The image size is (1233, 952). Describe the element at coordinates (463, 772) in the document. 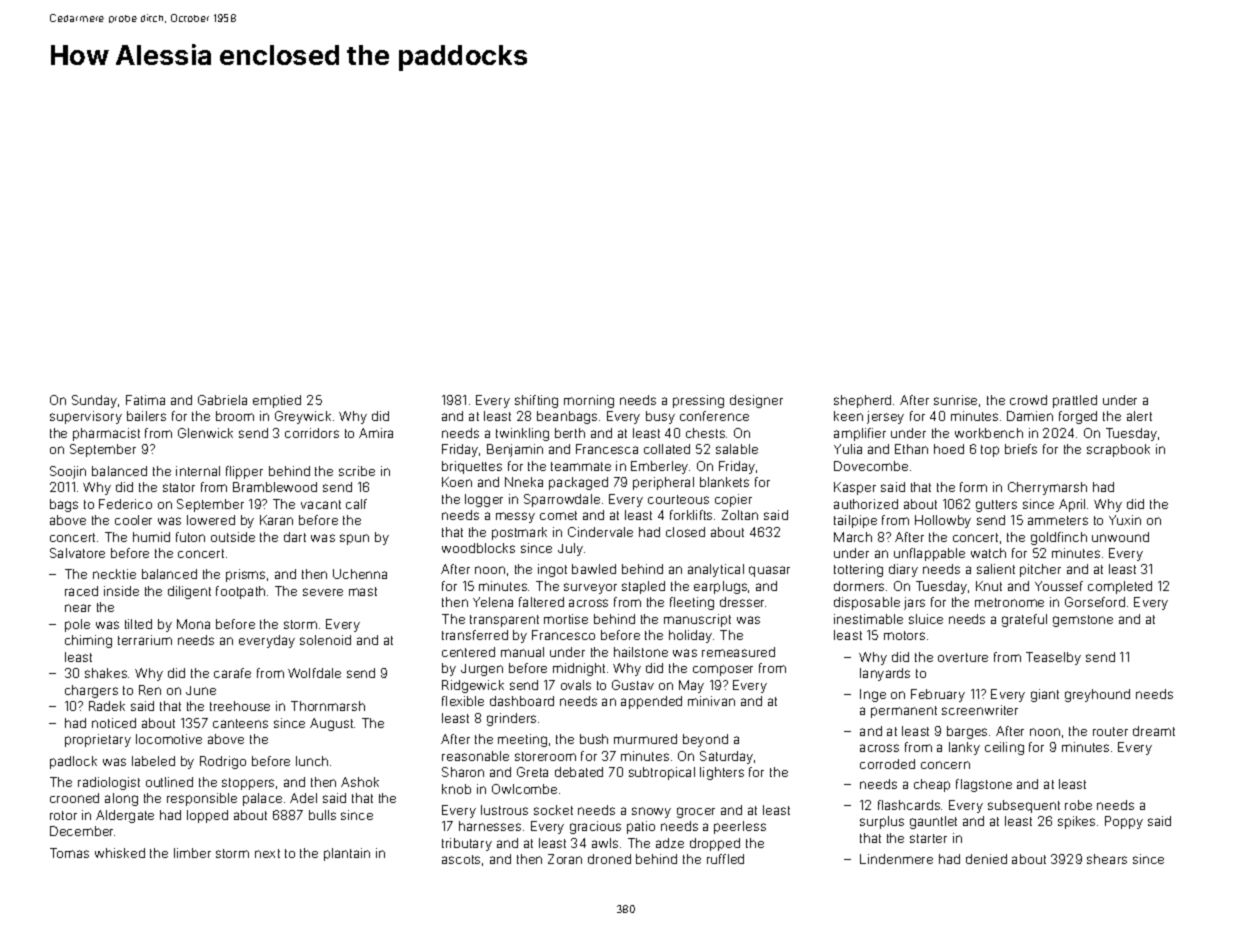

I see `Sharon` at that location.
